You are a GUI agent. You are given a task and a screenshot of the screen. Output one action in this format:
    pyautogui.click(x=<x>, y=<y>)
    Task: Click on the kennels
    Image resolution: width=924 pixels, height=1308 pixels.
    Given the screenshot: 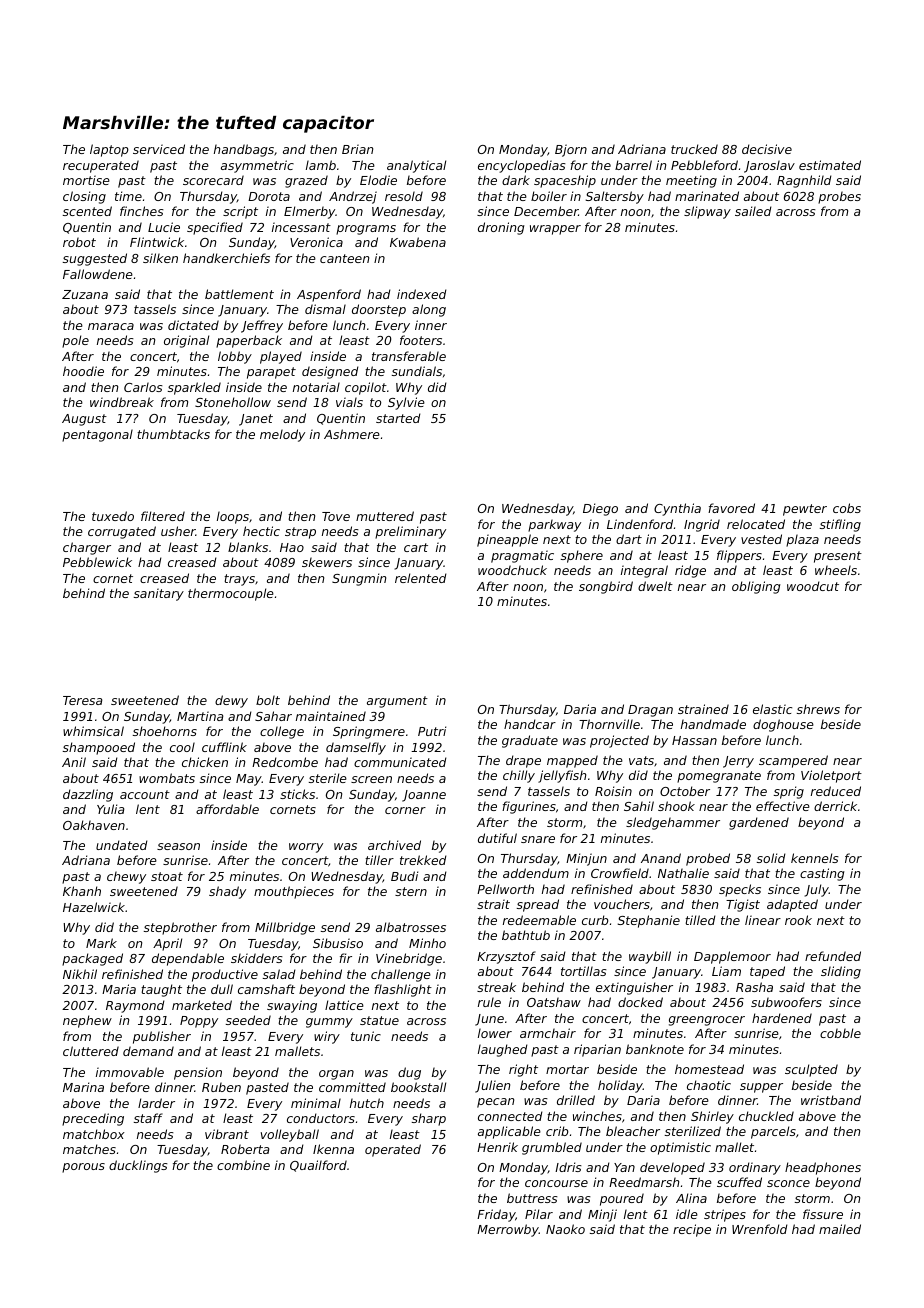 What is the action you would take?
    pyautogui.click(x=815, y=858)
